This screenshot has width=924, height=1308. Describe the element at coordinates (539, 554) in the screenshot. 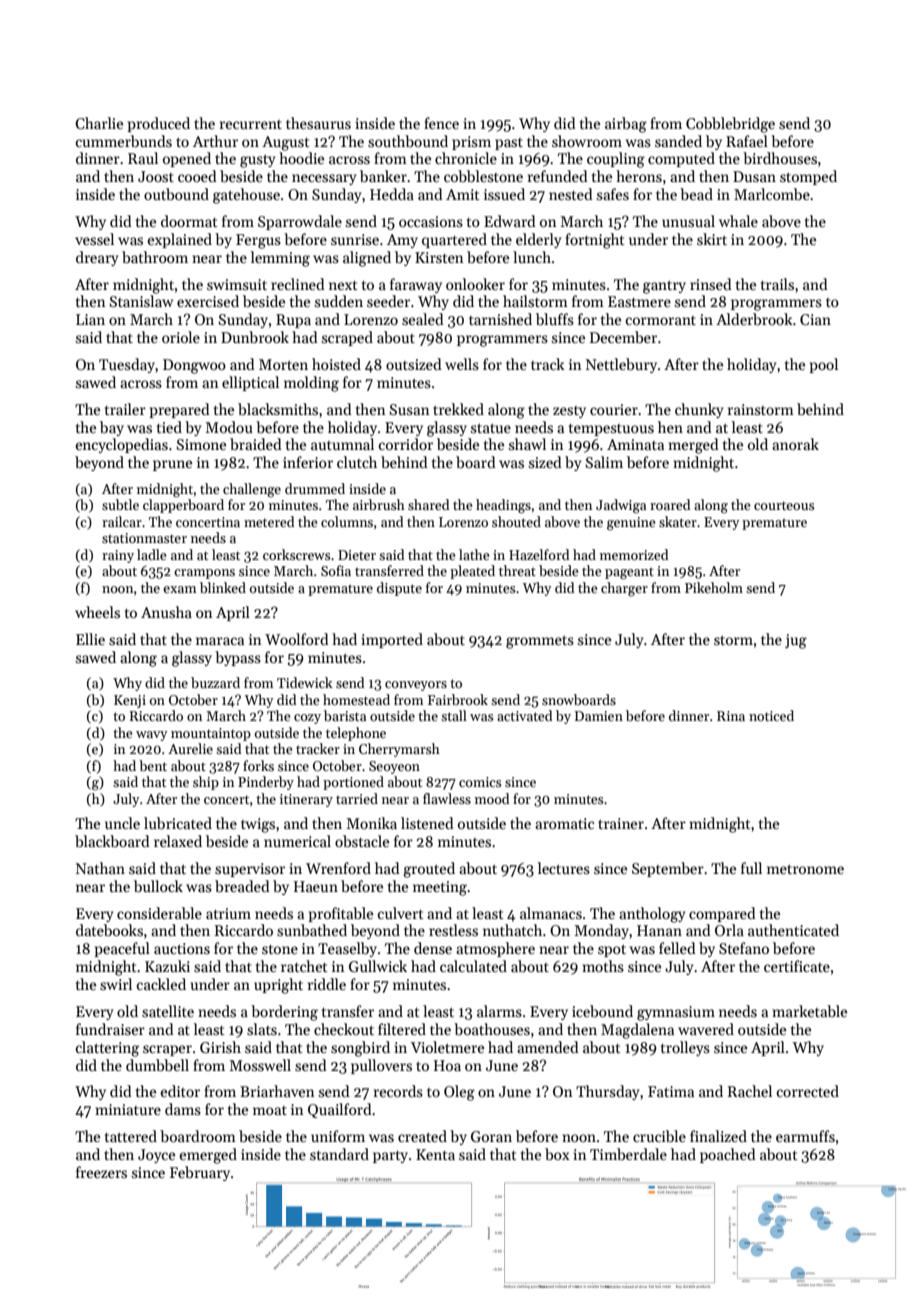

I see `Hazelford` at that location.
